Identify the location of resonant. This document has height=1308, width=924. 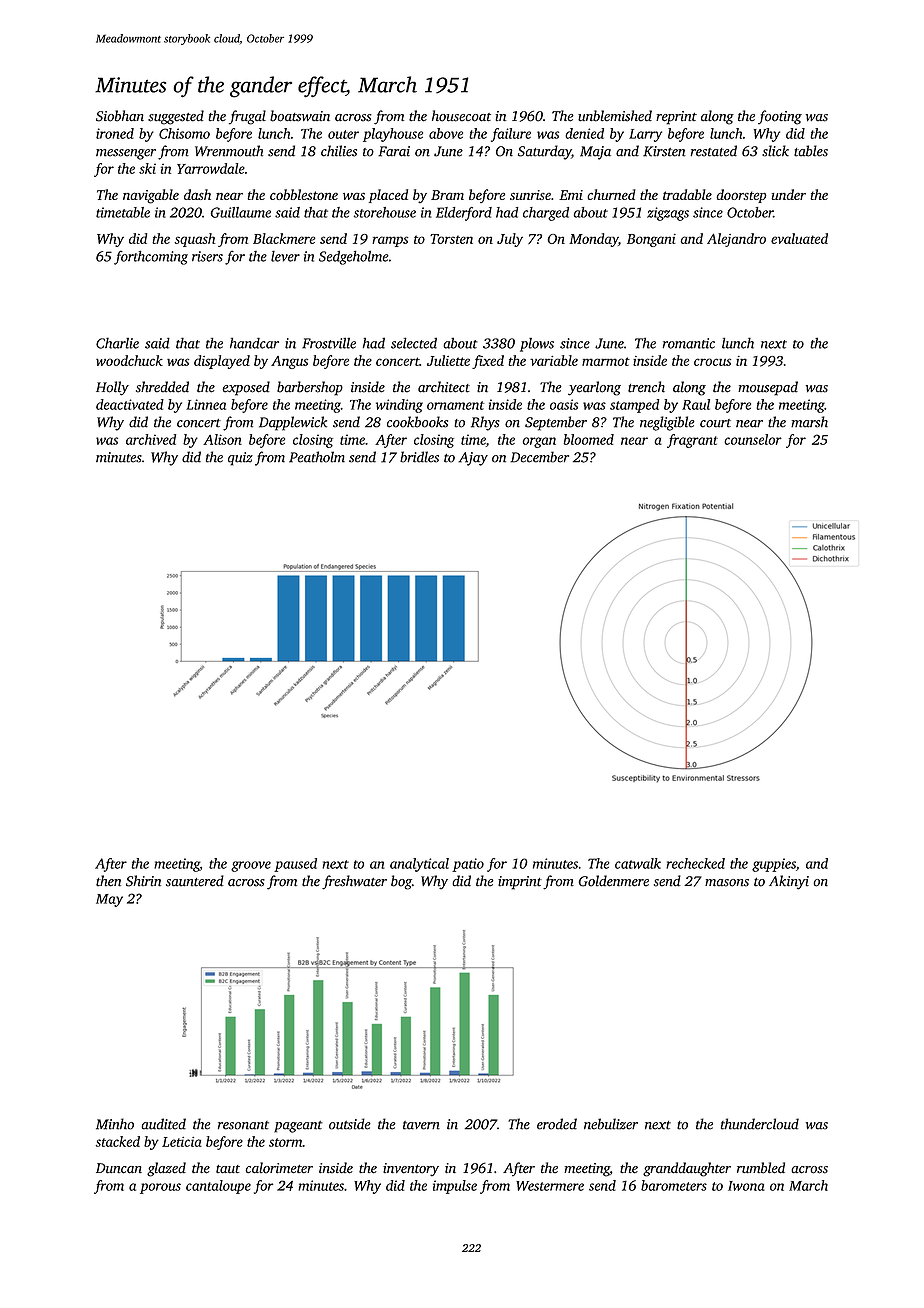
(243, 1125).
